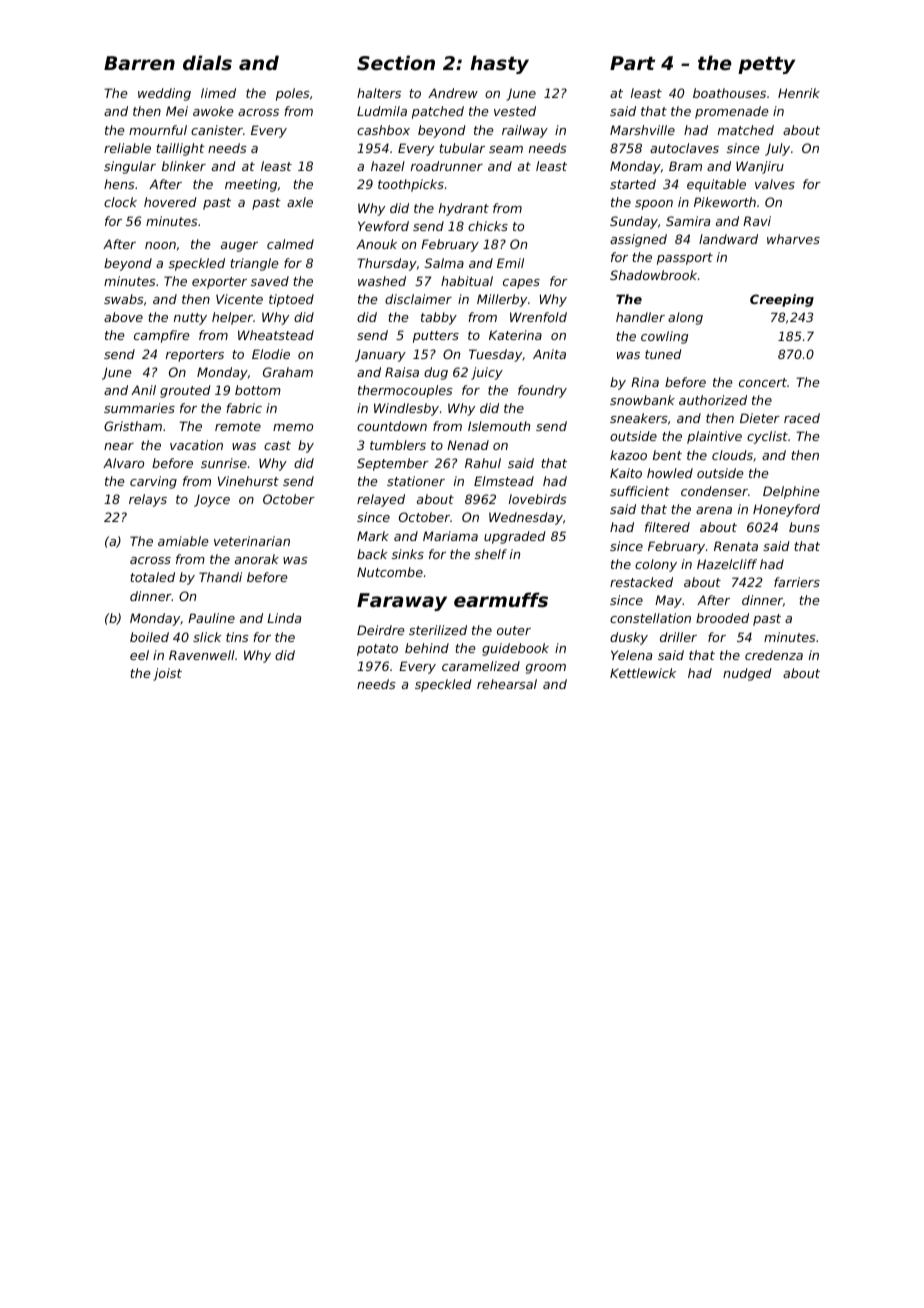 This screenshot has height=1308, width=924. I want to click on Deirdre, so click(381, 630).
